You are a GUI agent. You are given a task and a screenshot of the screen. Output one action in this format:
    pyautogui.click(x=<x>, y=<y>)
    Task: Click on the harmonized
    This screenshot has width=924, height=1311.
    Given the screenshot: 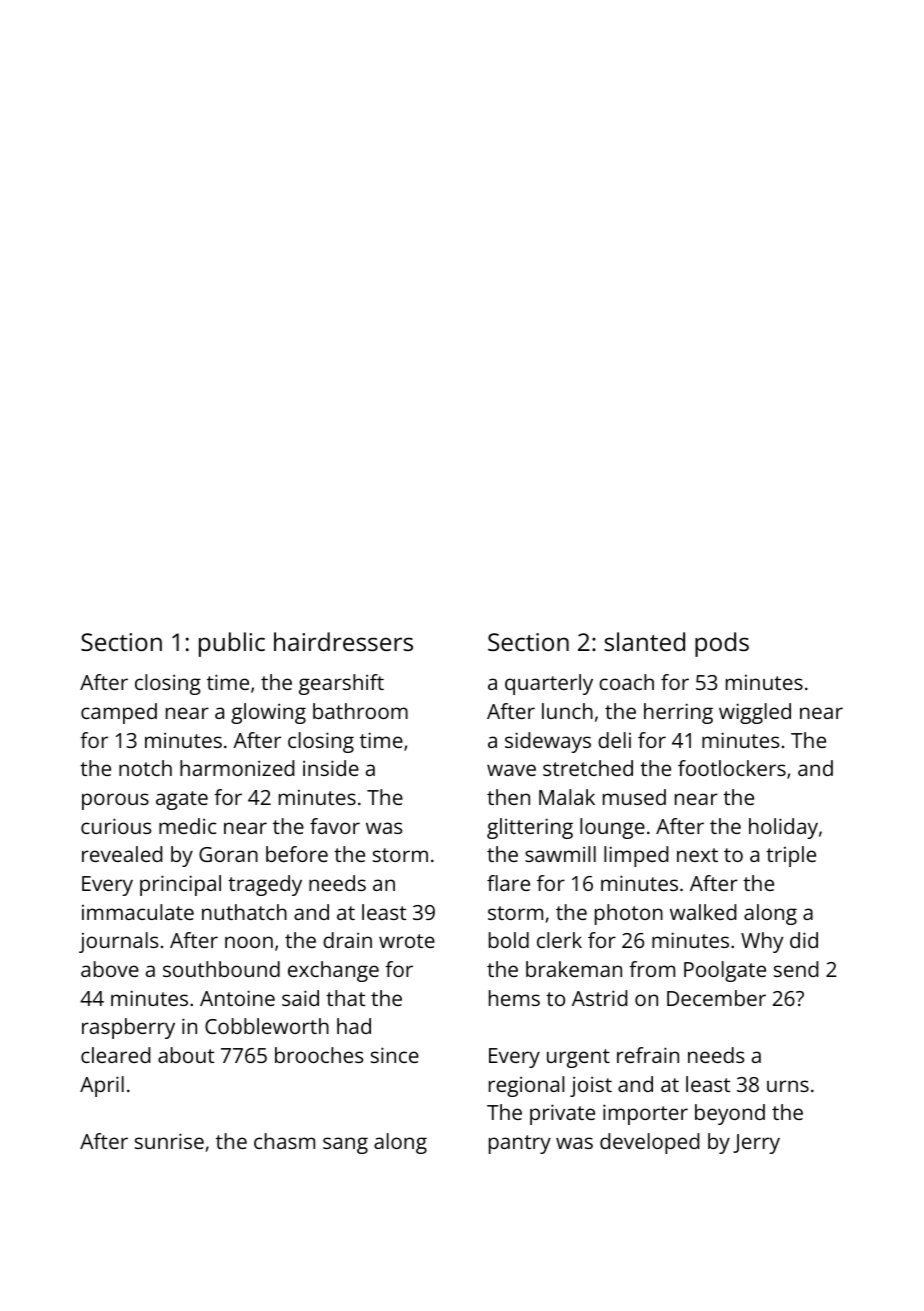 What is the action you would take?
    pyautogui.click(x=237, y=768)
